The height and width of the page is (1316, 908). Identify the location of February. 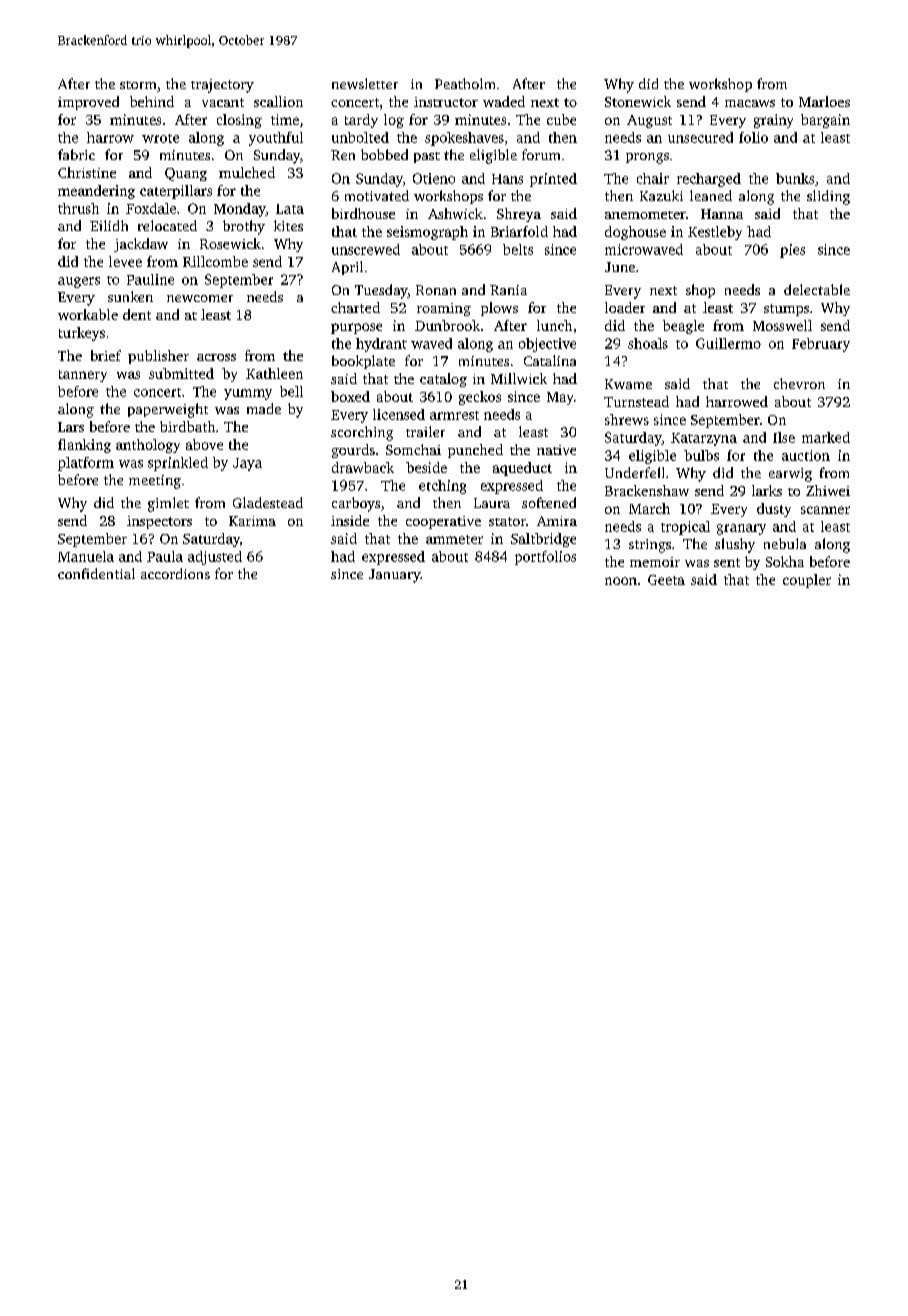
(821, 345).
